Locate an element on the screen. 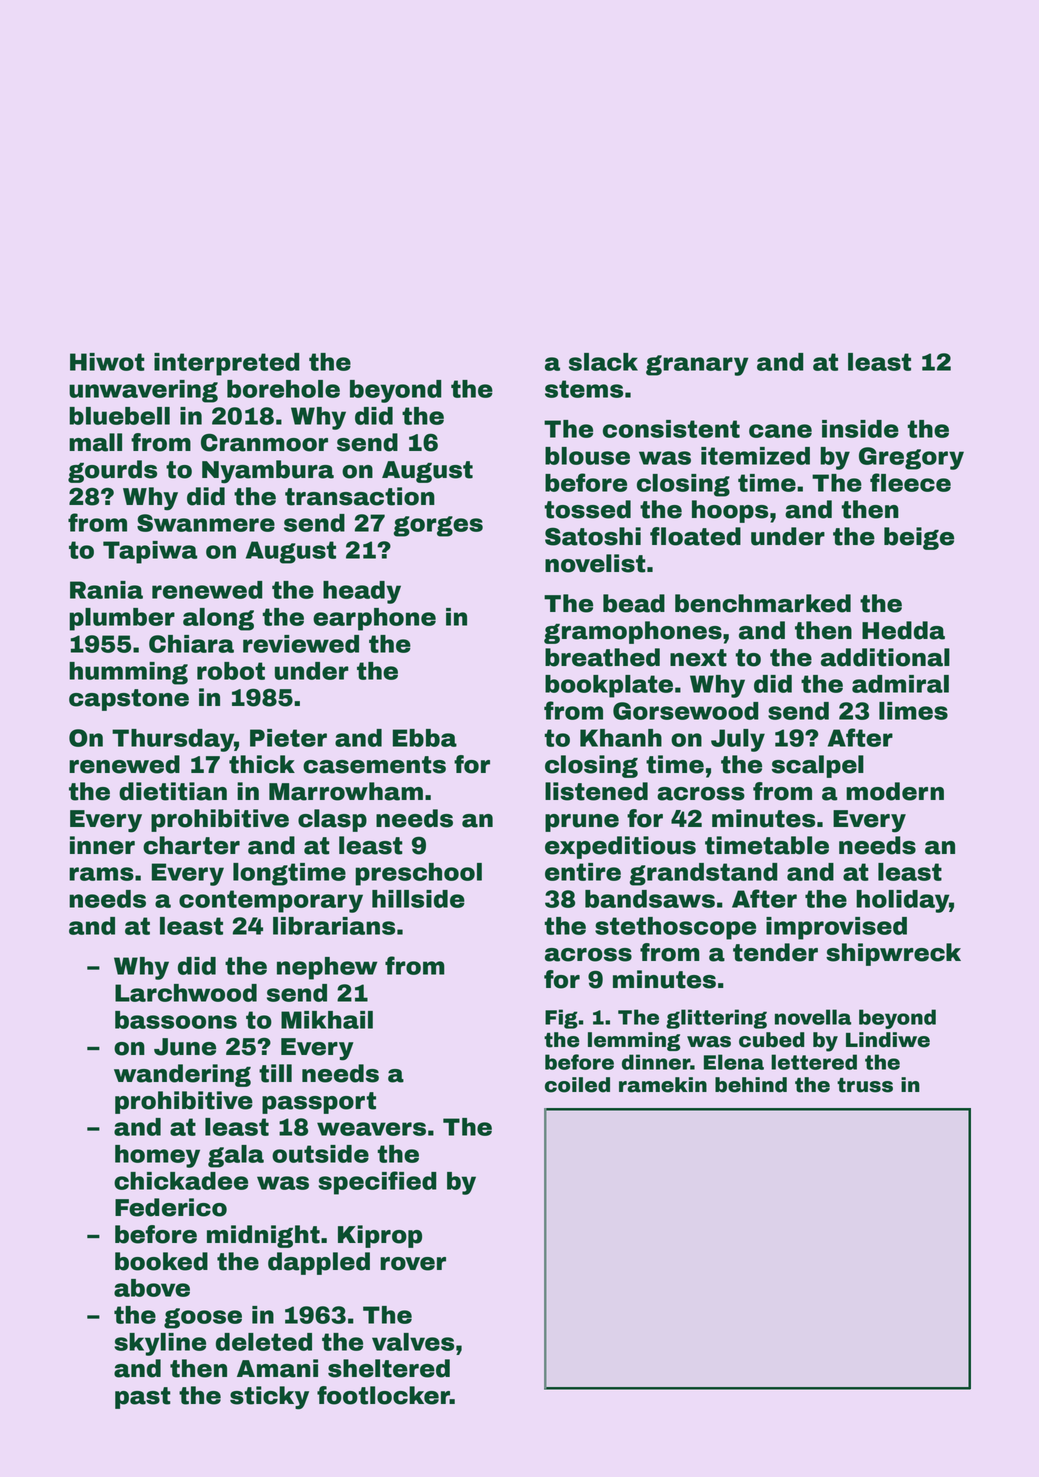 This screenshot has width=1039, height=1477. coiled is located at coordinates (577, 1085).
